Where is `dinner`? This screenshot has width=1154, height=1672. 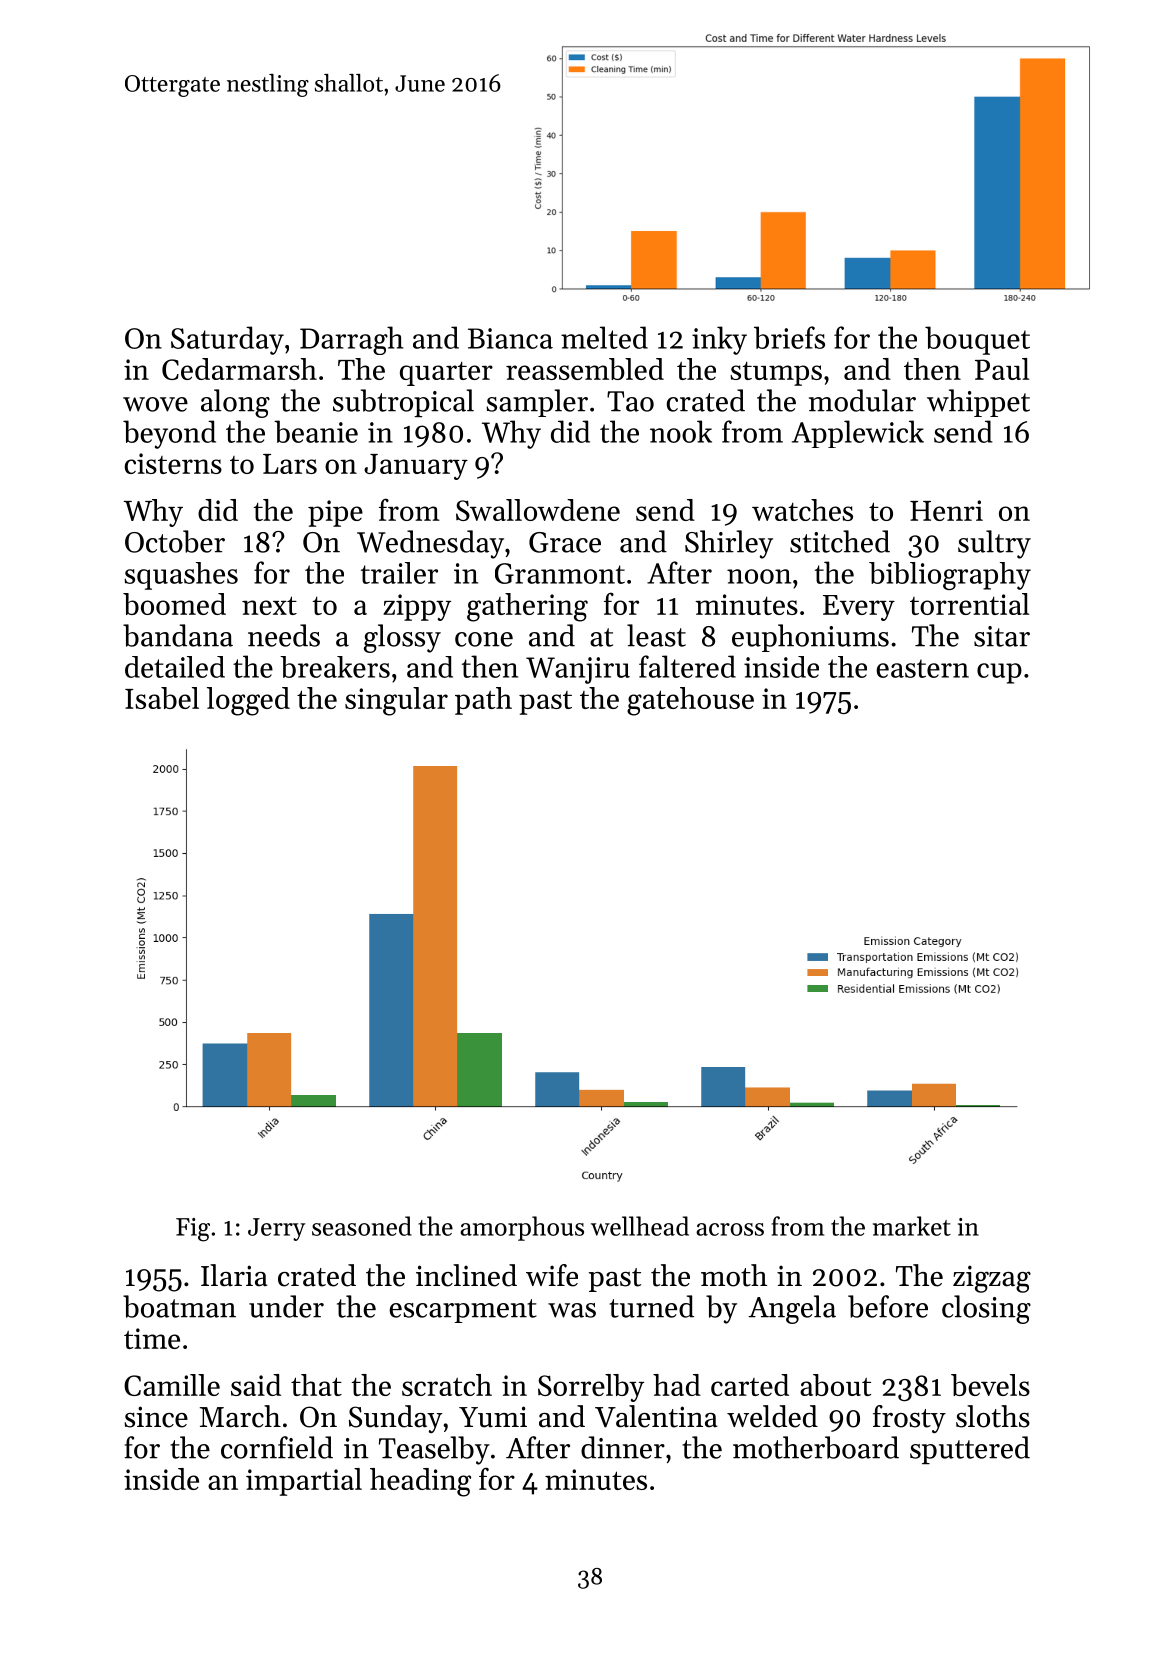
dinner is located at coordinates (623, 1447).
